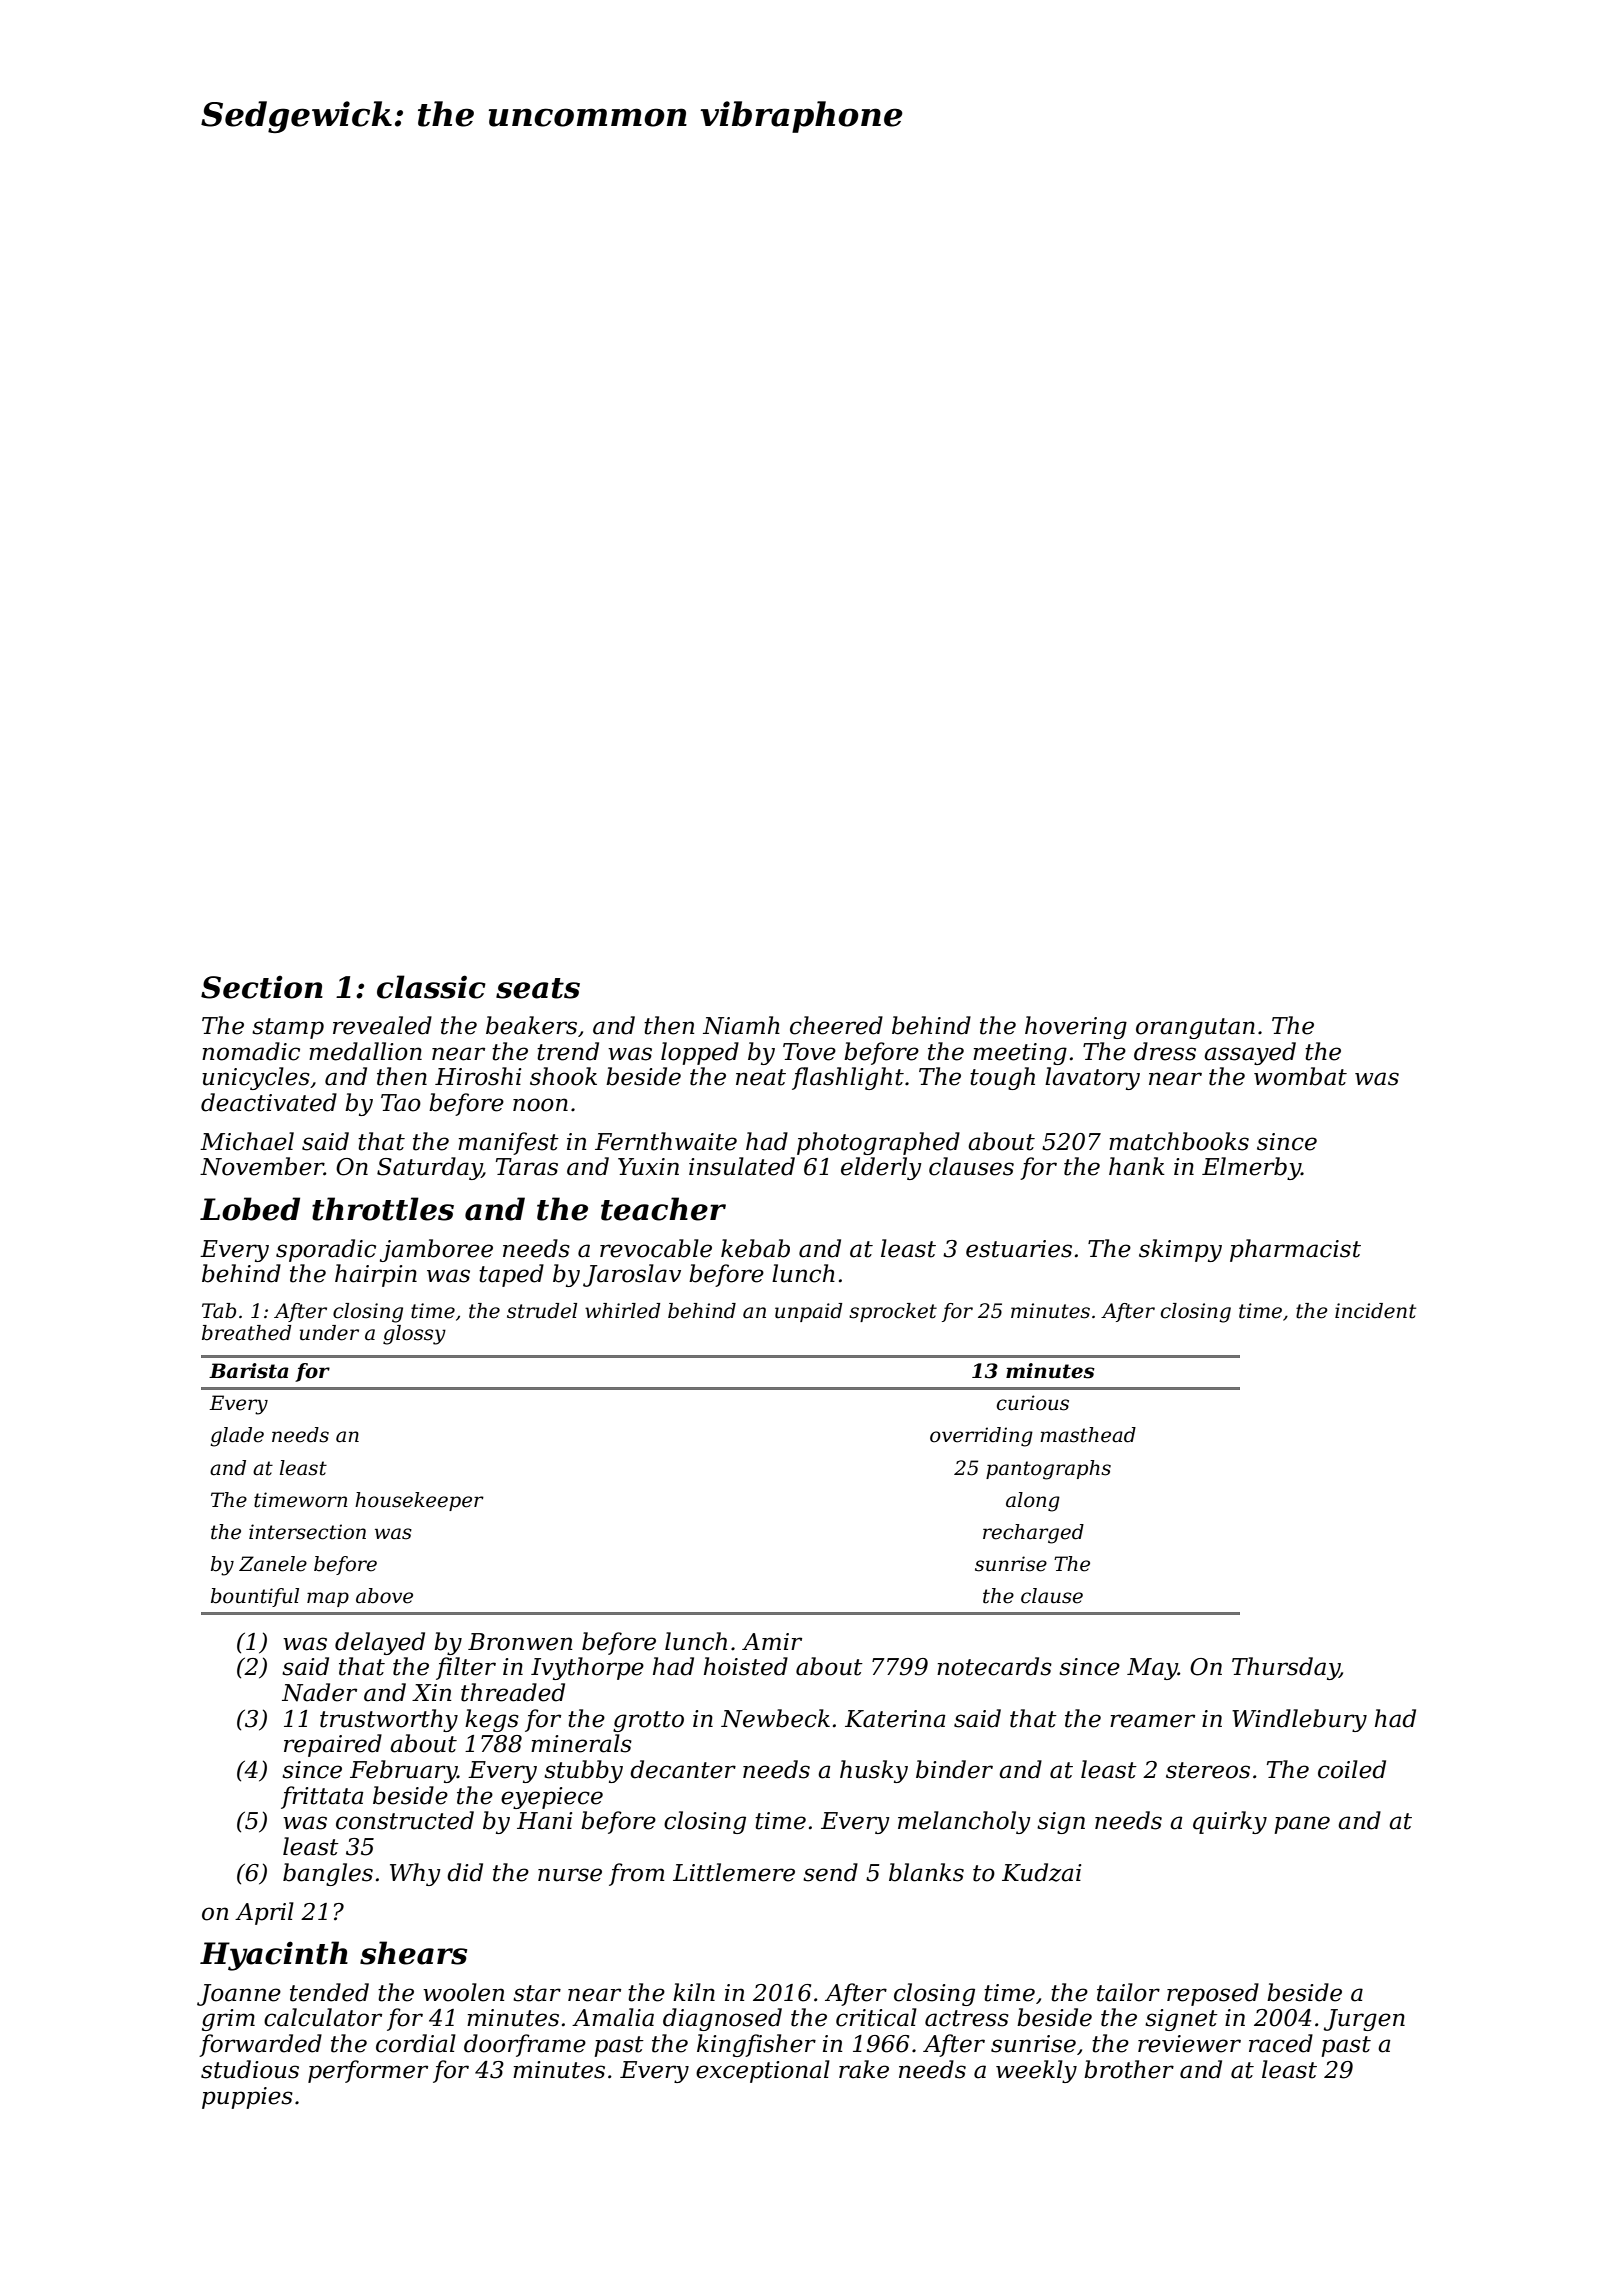 The height and width of the document is (2292, 1620). What do you see at coordinates (808, 1312) in the document?
I see `unpaid` at bounding box center [808, 1312].
